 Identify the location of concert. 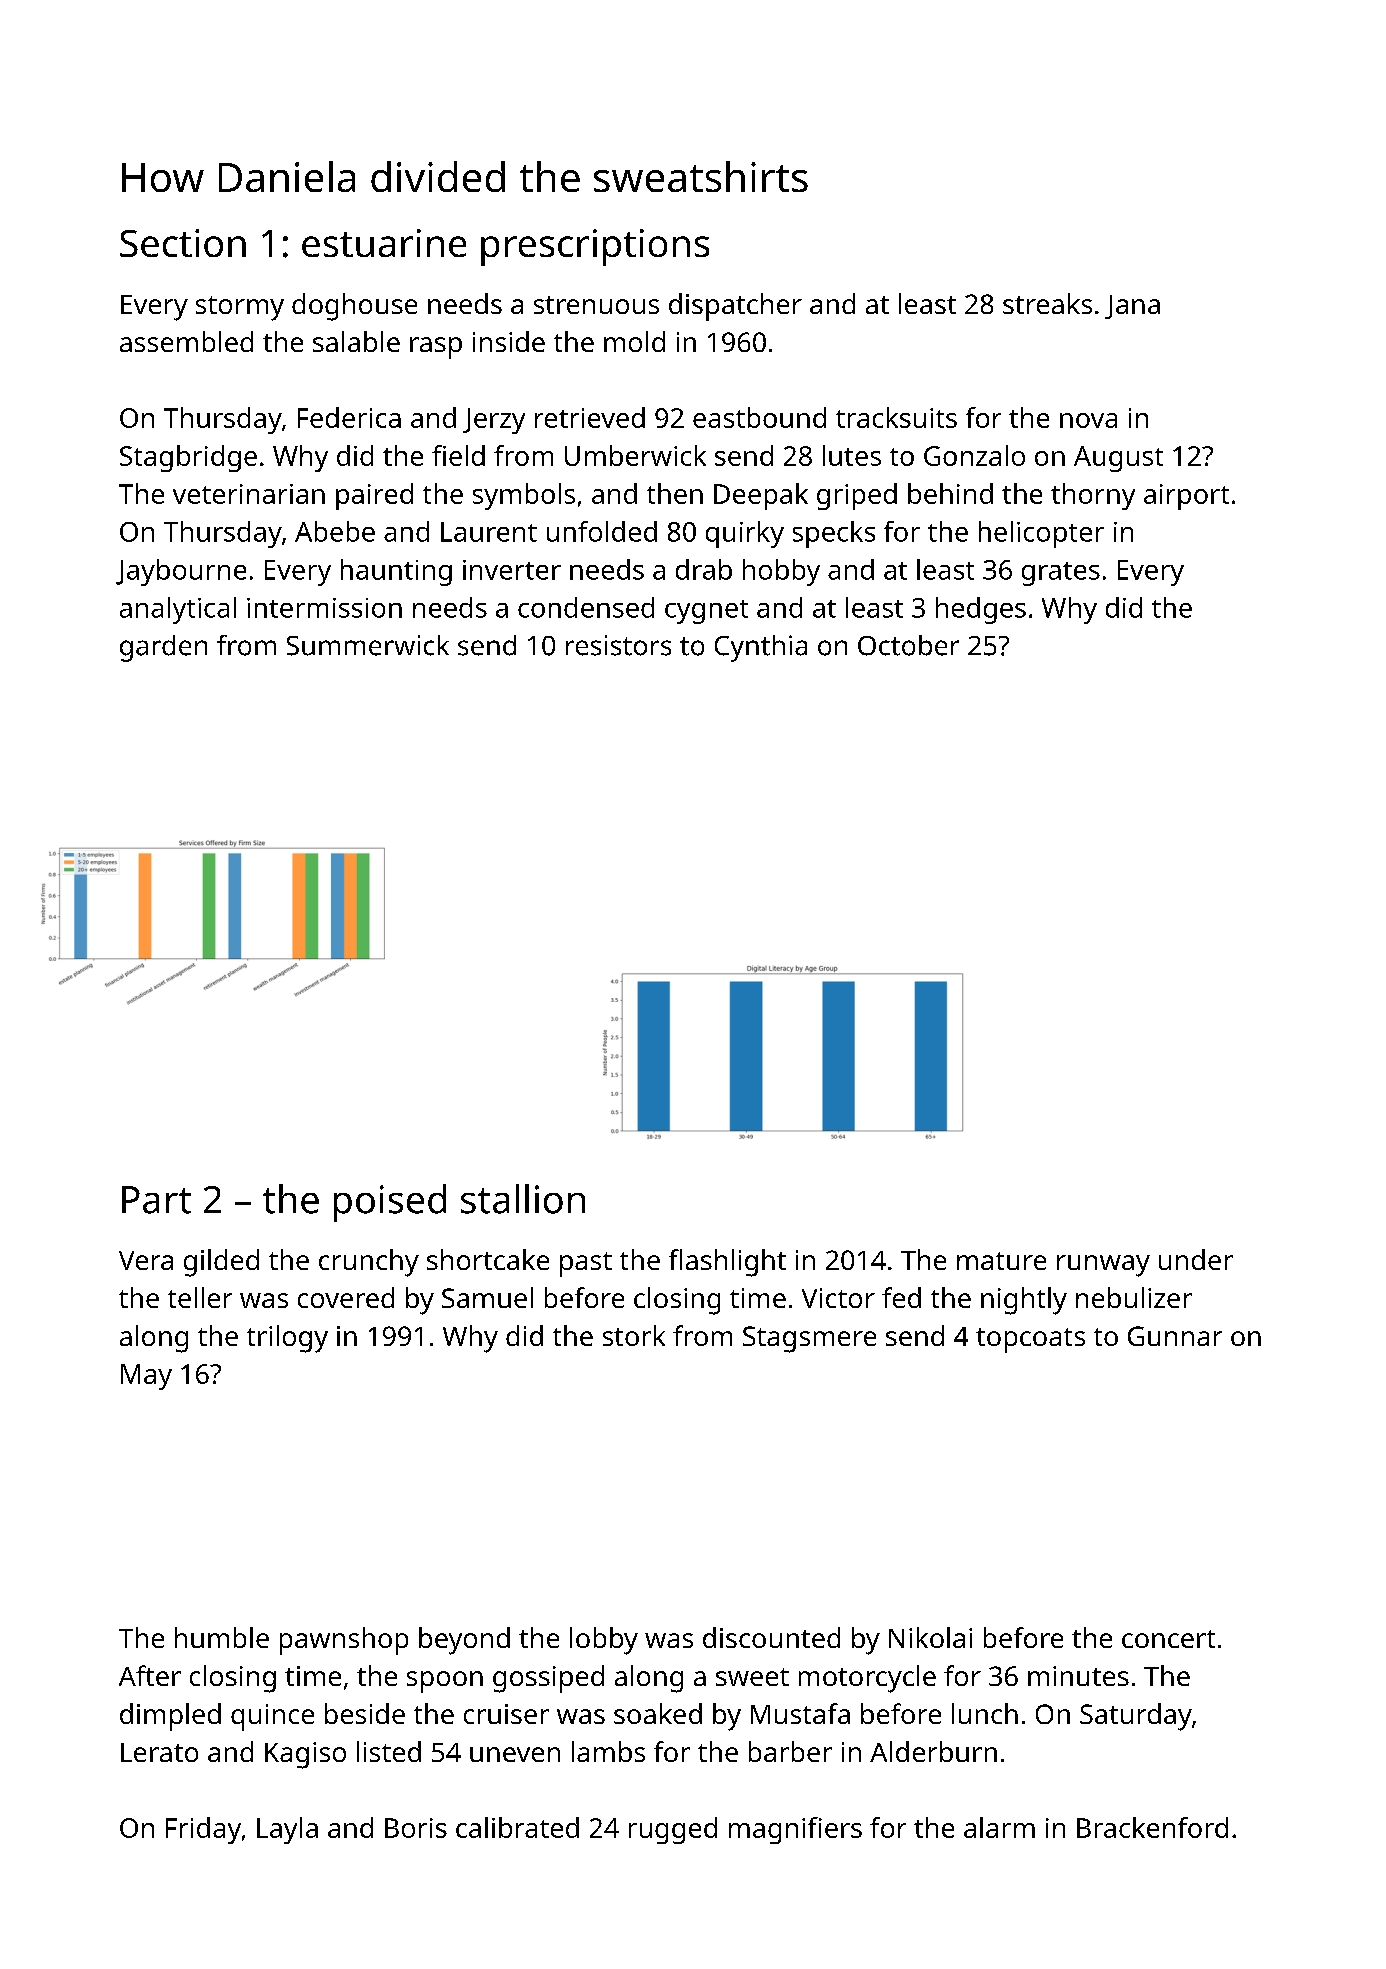
(1168, 1639).
